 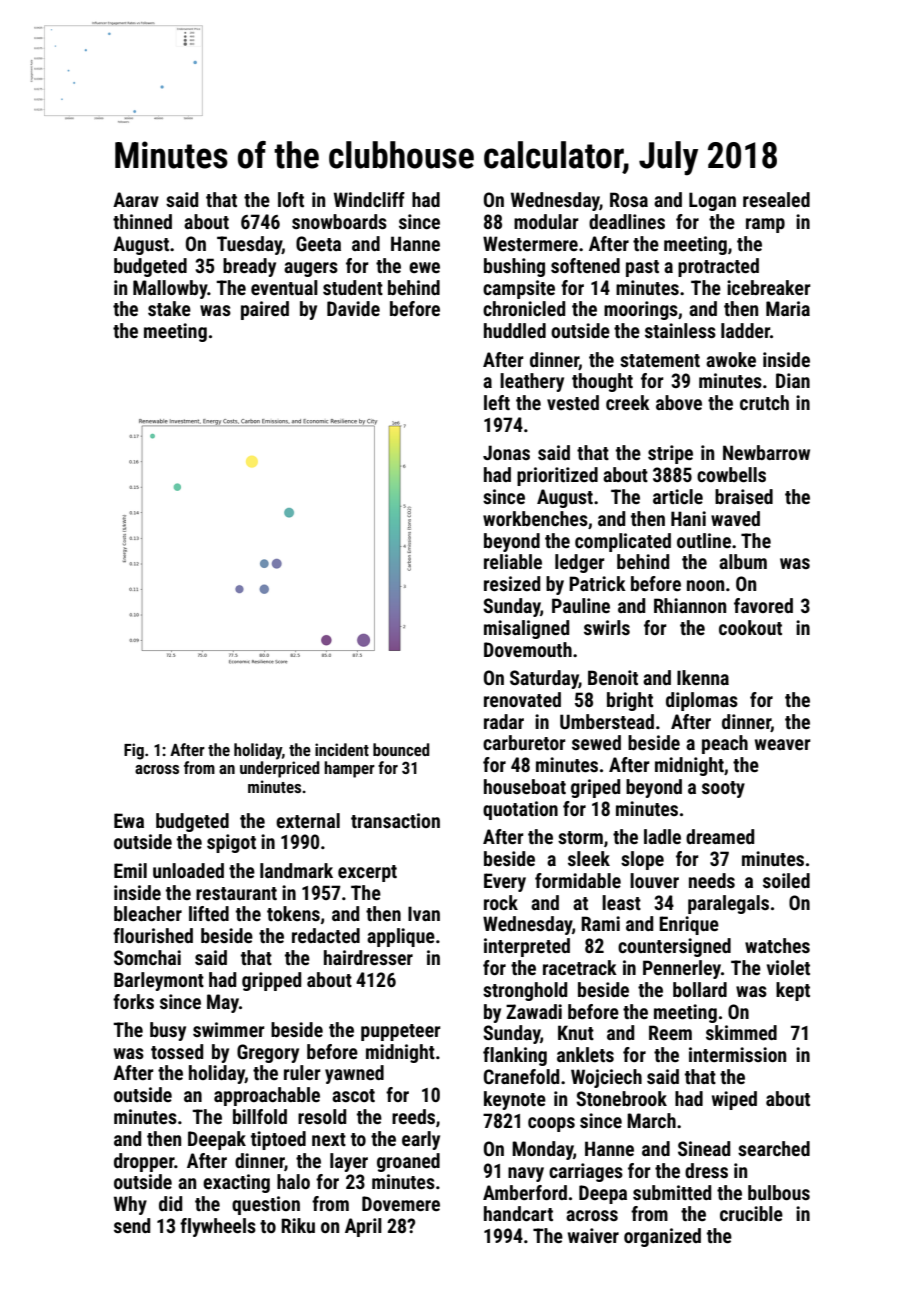 What do you see at coordinates (271, 981) in the page?
I see `gripped` at bounding box center [271, 981].
